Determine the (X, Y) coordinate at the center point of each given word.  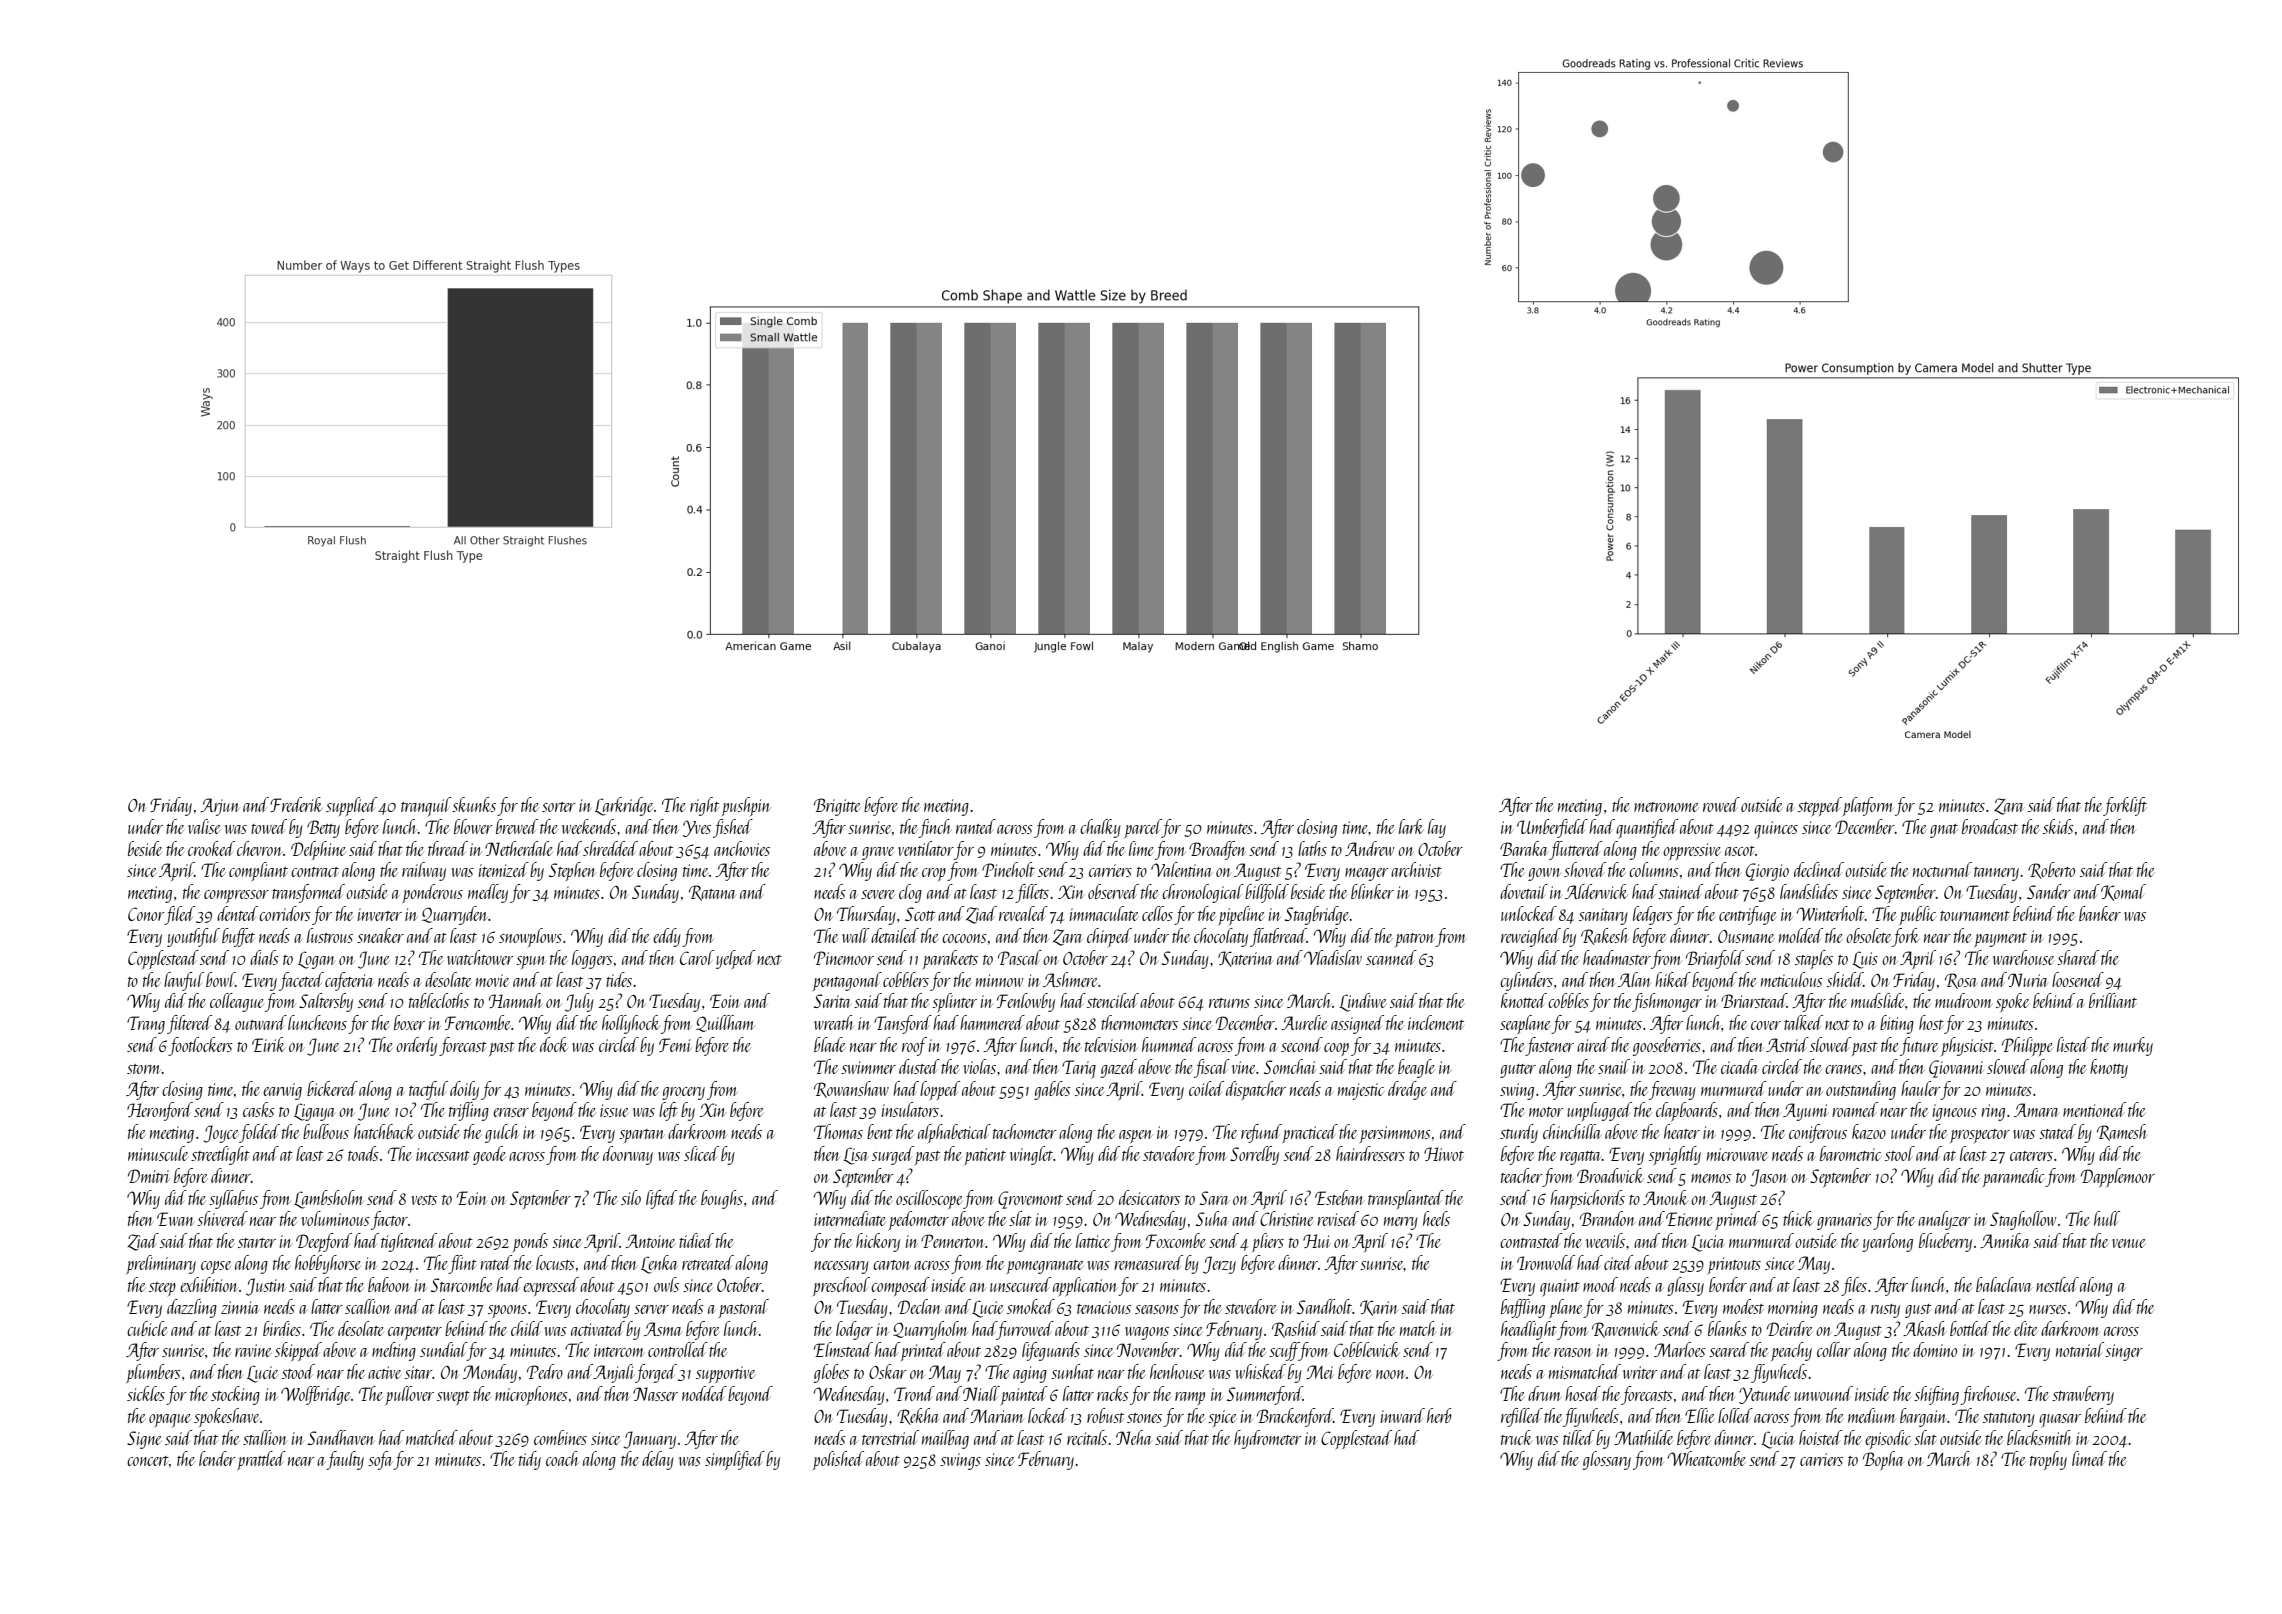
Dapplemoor (2118, 1177)
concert (148, 1461)
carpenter (415, 1333)
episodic (1888, 1439)
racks (1113, 1393)
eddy (667, 937)
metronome (1666, 807)
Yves (697, 828)
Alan (1634, 979)
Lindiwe (1362, 1002)
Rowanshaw (851, 1089)
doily (464, 1090)
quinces (1776, 830)
